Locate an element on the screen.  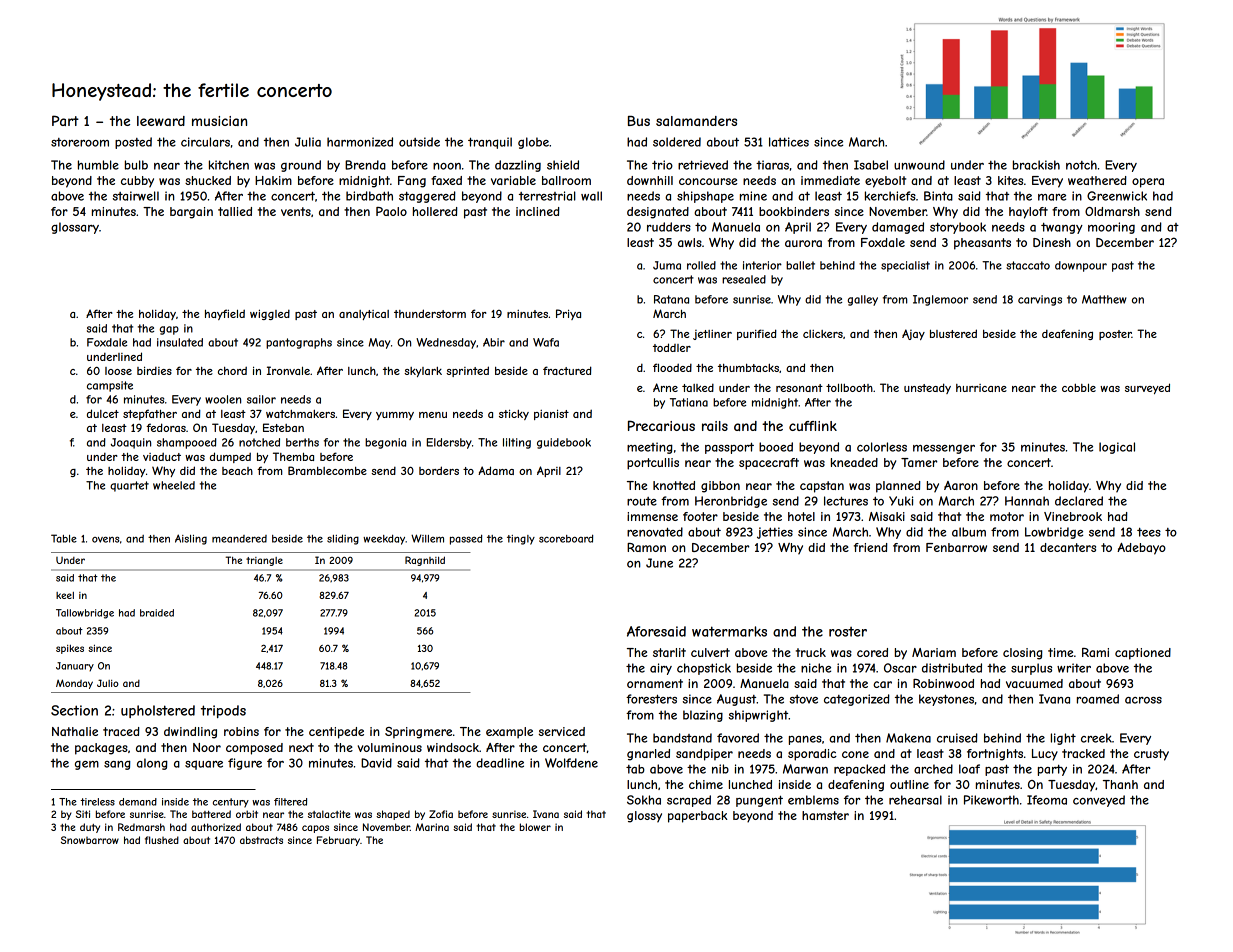
hurricane is located at coordinates (981, 388).
